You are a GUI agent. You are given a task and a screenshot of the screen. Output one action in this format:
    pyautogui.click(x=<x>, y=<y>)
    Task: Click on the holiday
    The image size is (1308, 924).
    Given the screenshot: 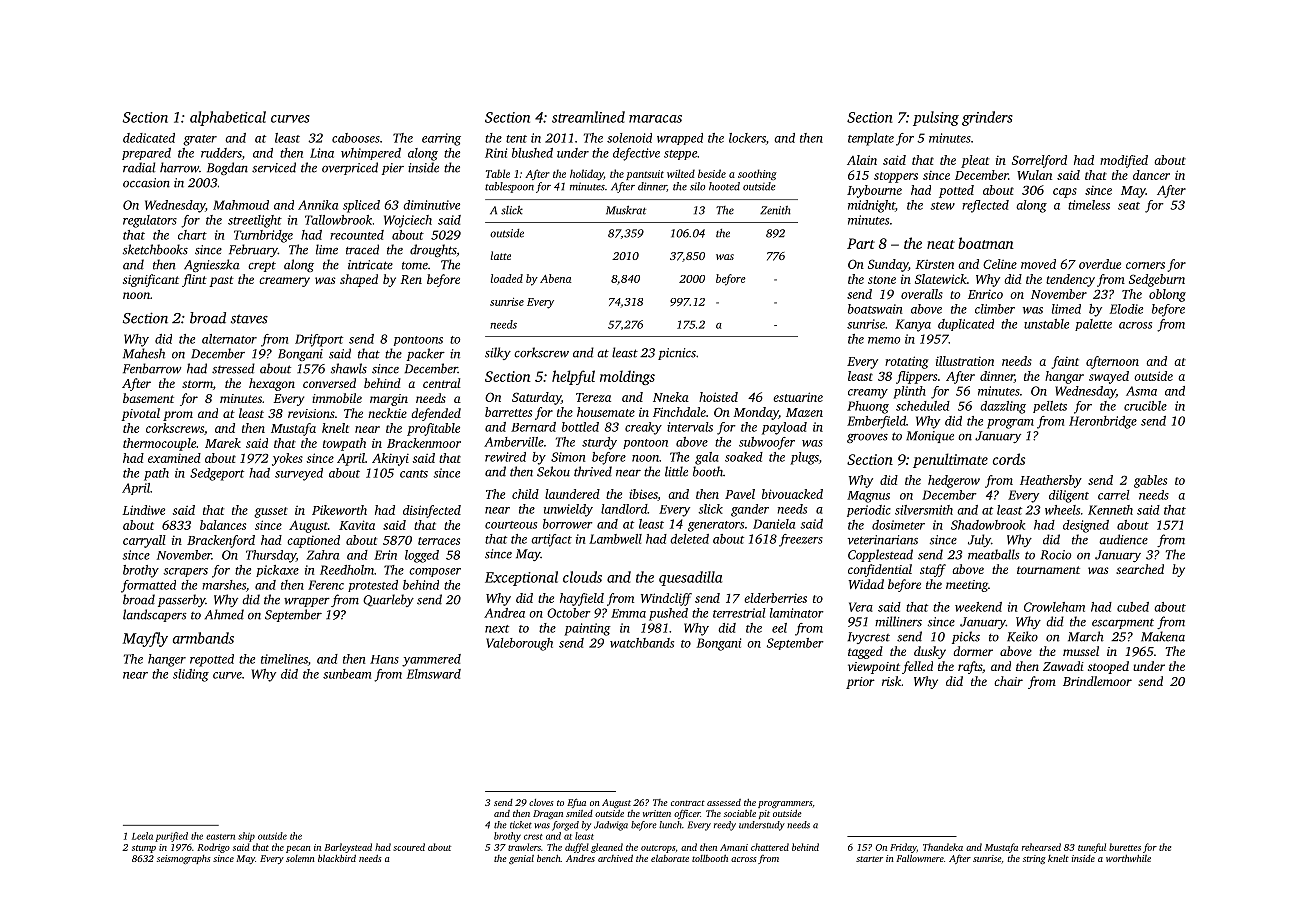 What is the action you would take?
    pyautogui.click(x=587, y=174)
